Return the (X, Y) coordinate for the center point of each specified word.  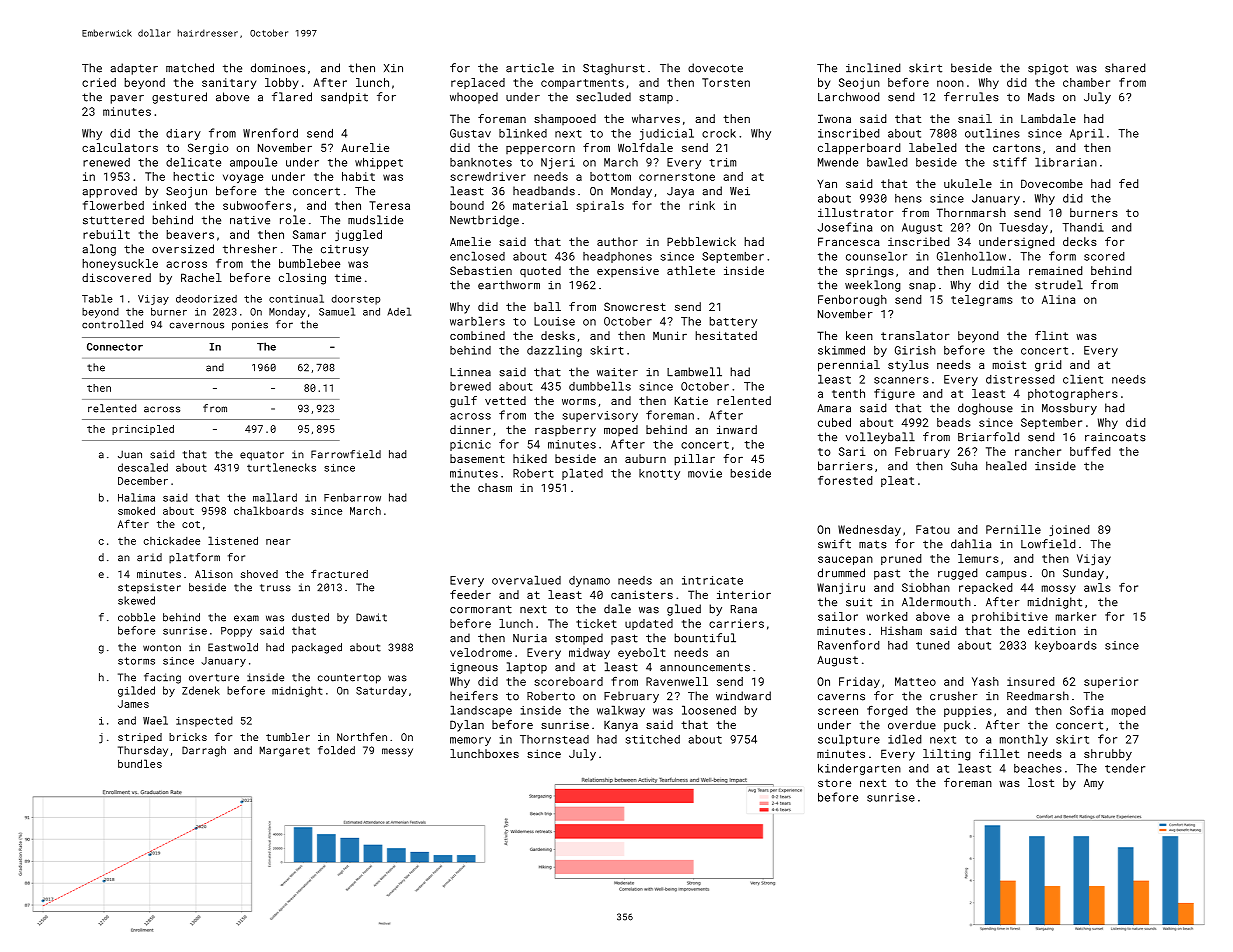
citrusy (345, 250)
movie (705, 473)
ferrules (971, 97)
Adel (399, 311)
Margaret (285, 751)
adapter (134, 69)
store (834, 783)
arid (149, 557)
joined (1069, 530)
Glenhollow (971, 256)
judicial (667, 134)
